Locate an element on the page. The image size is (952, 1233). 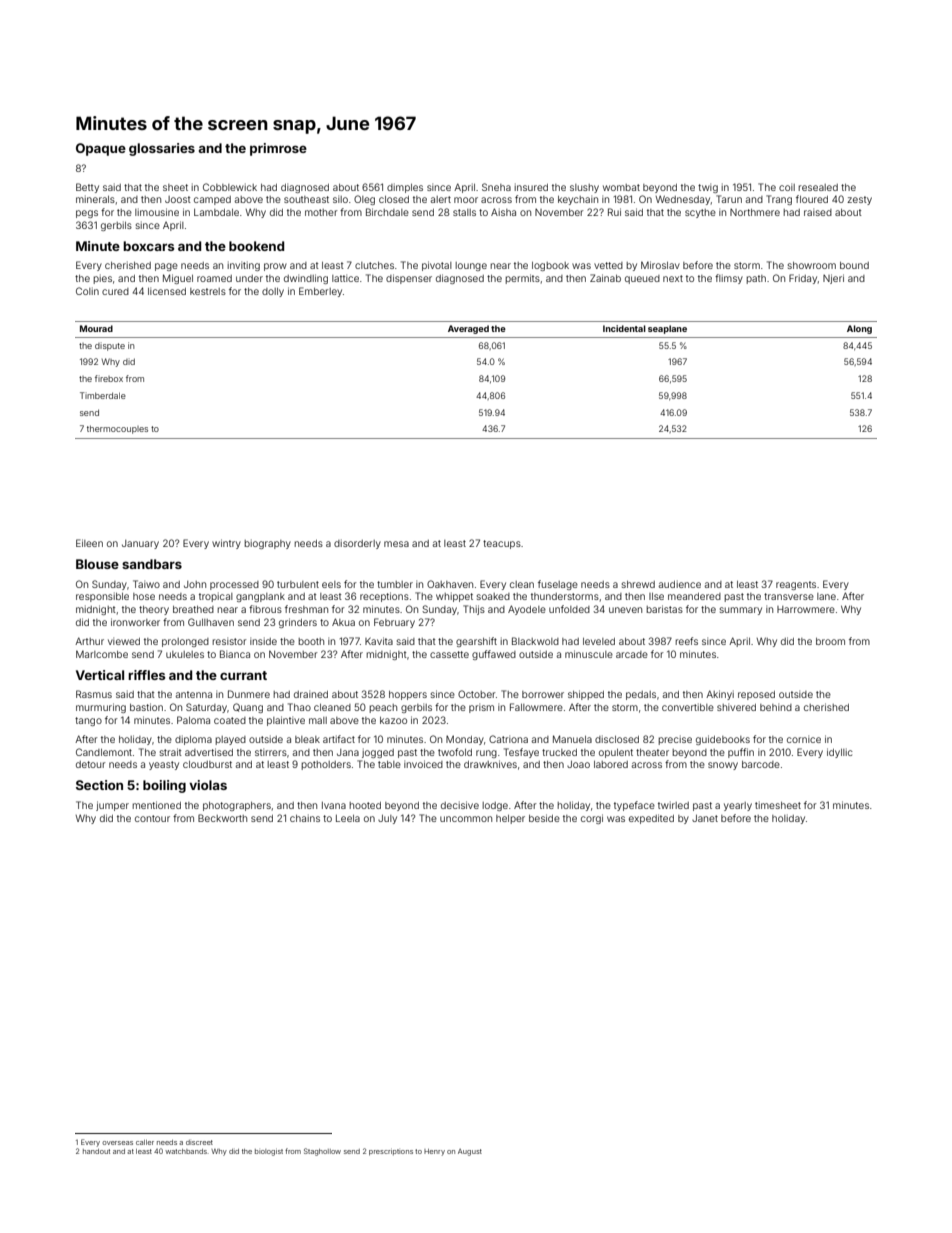
dolly is located at coordinates (273, 292).
